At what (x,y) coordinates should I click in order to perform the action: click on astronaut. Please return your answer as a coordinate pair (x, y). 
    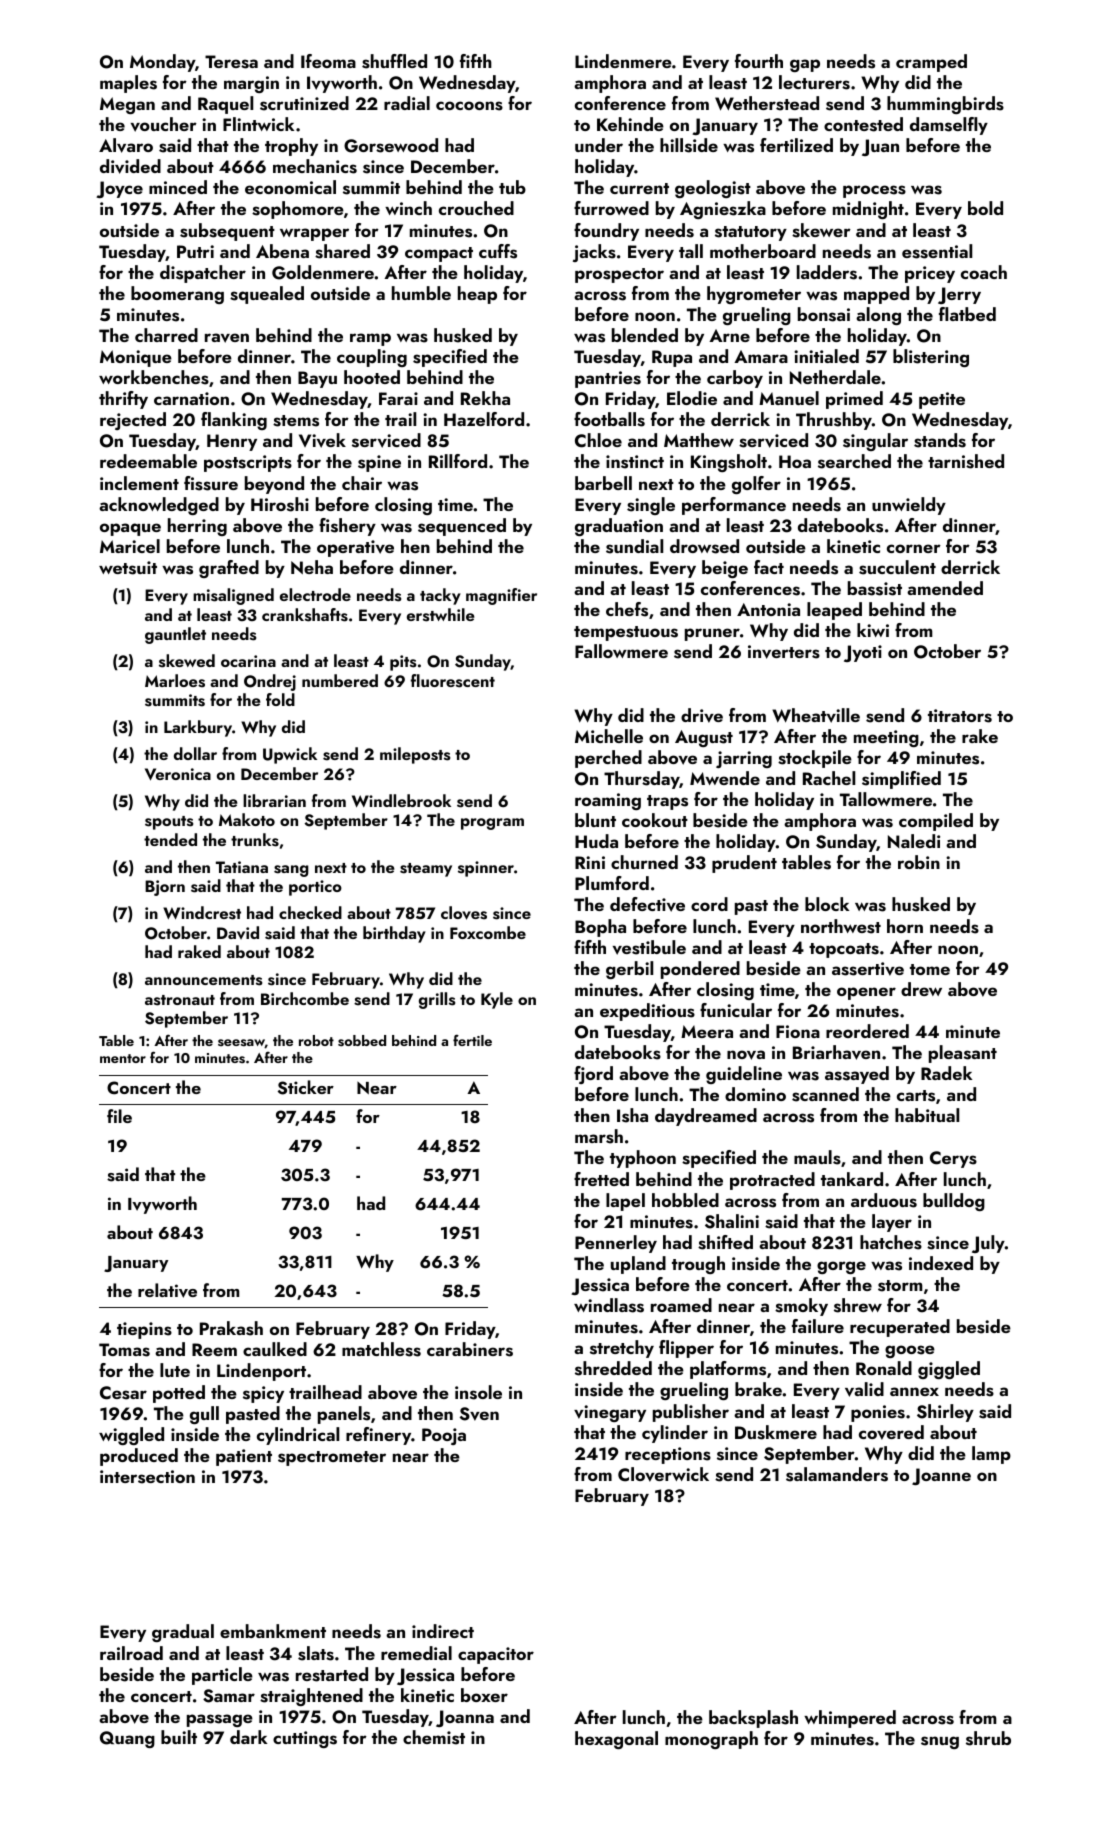
    Looking at the image, I should click on (180, 1000).
